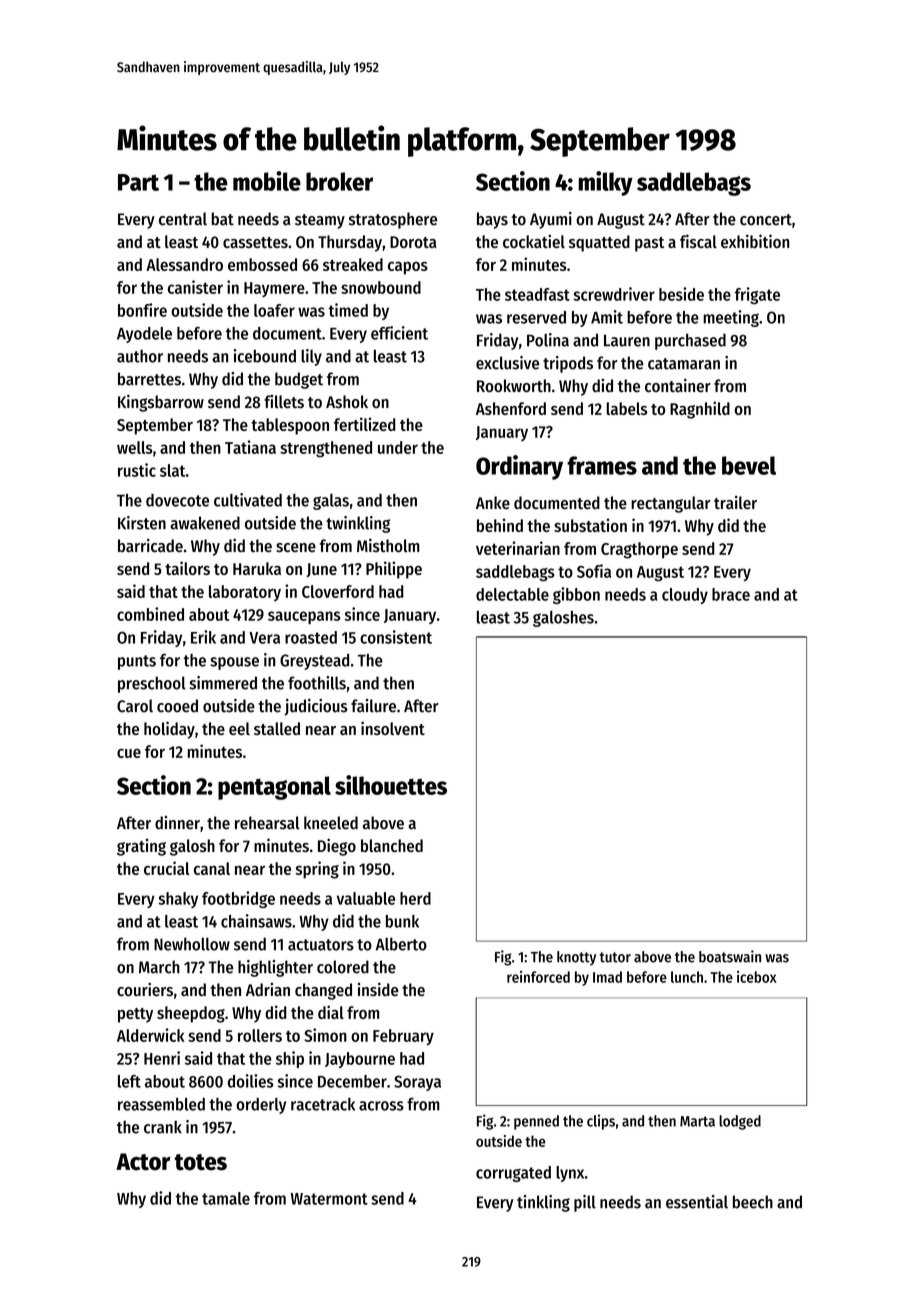 The image size is (924, 1314). What do you see at coordinates (492, 220) in the screenshot?
I see `bays` at bounding box center [492, 220].
